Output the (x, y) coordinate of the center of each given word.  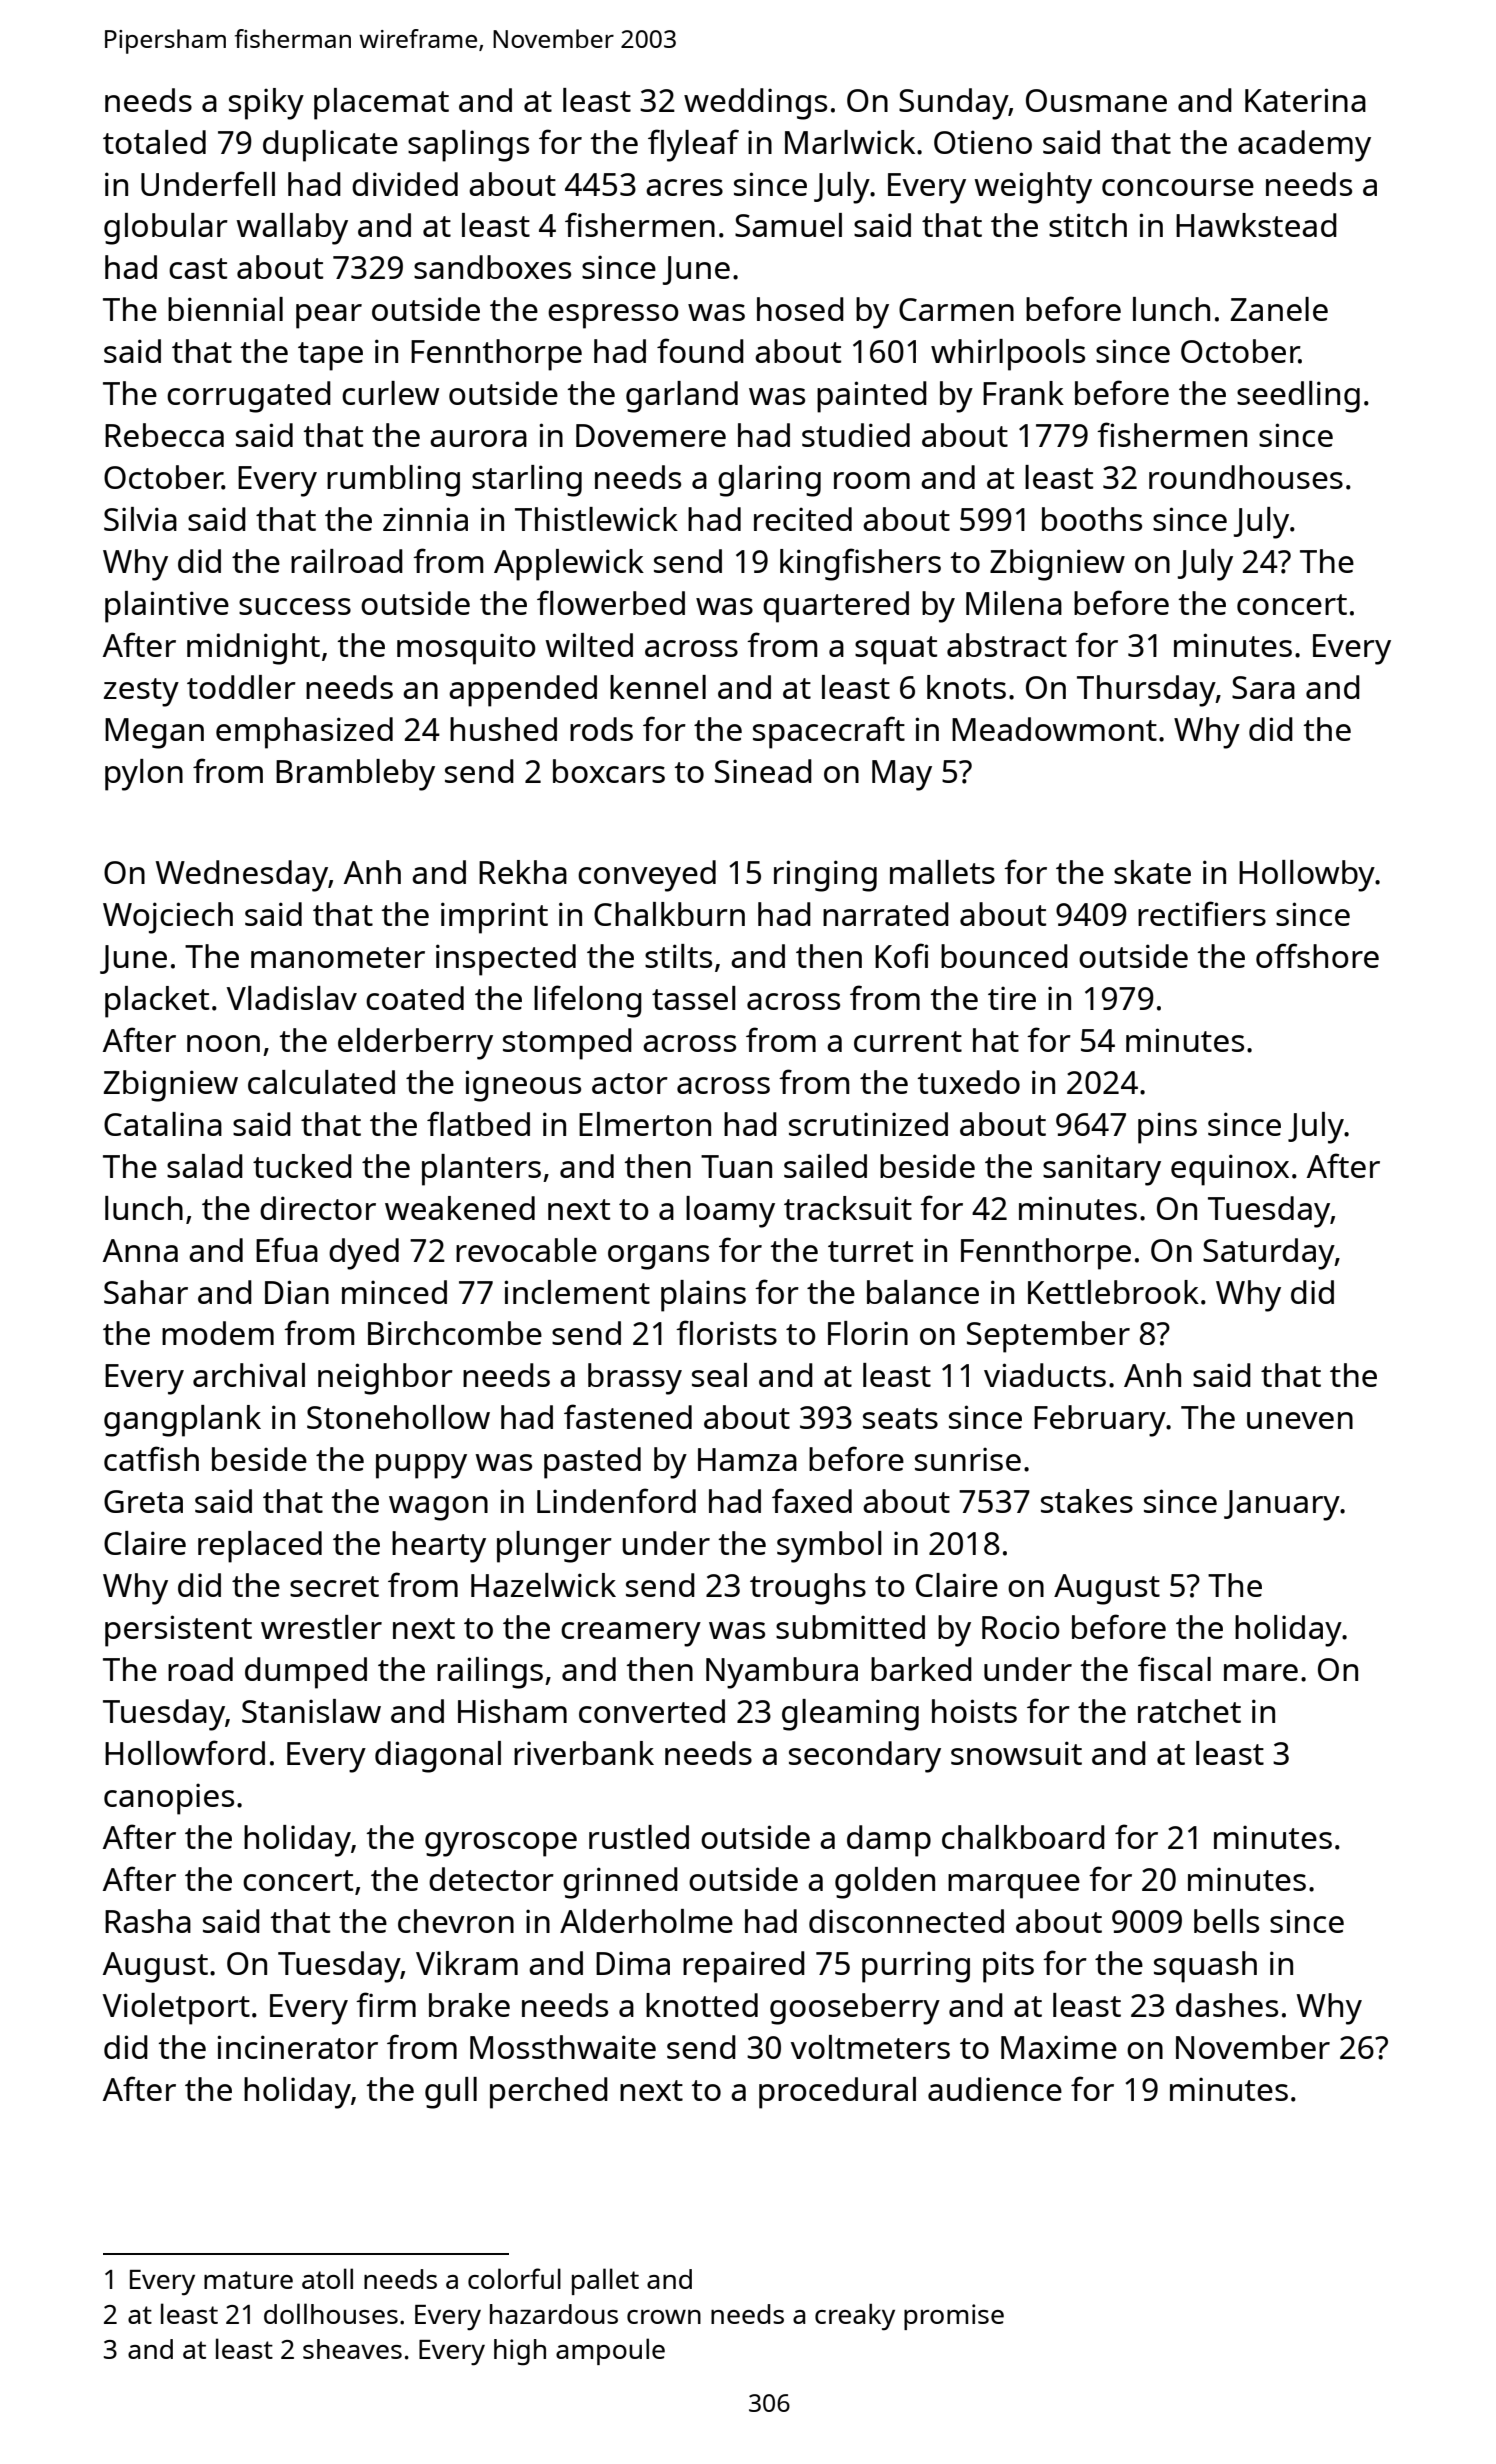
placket (157, 1002)
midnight (253, 649)
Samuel (788, 225)
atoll (327, 2278)
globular (166, 229)
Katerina (1305, 100)
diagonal (438, 1757)
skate (1152, 872)
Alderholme (646, 1921)
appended (523, 691)
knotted (702, 2005)
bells (1226, 1921)
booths (1092, 519)
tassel (694, 998)
